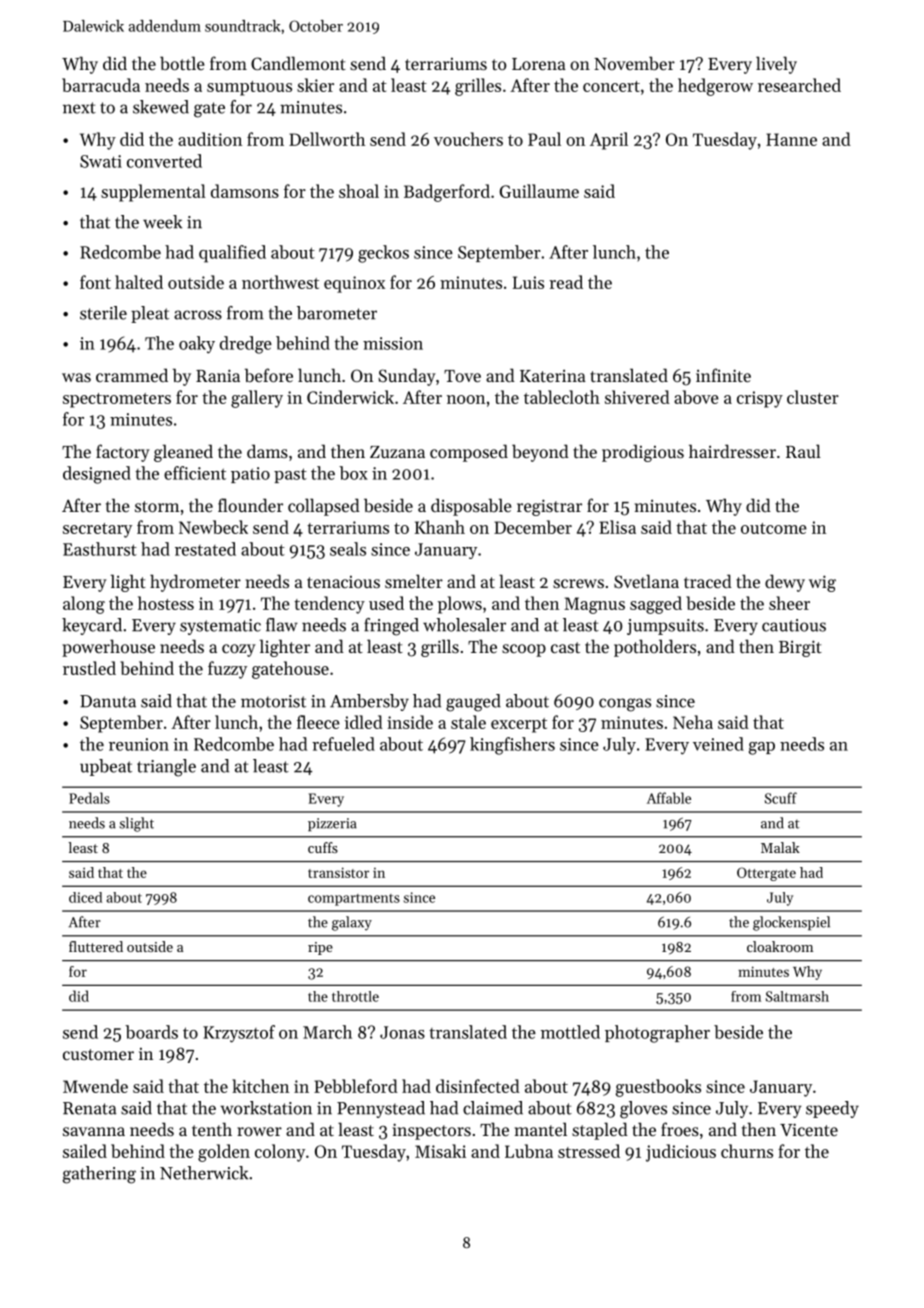 The height and width of the screenshot is (1308, 924). Describe the element at coordinates (280, 1153) in the screenshot. I see `colony` at that location.
